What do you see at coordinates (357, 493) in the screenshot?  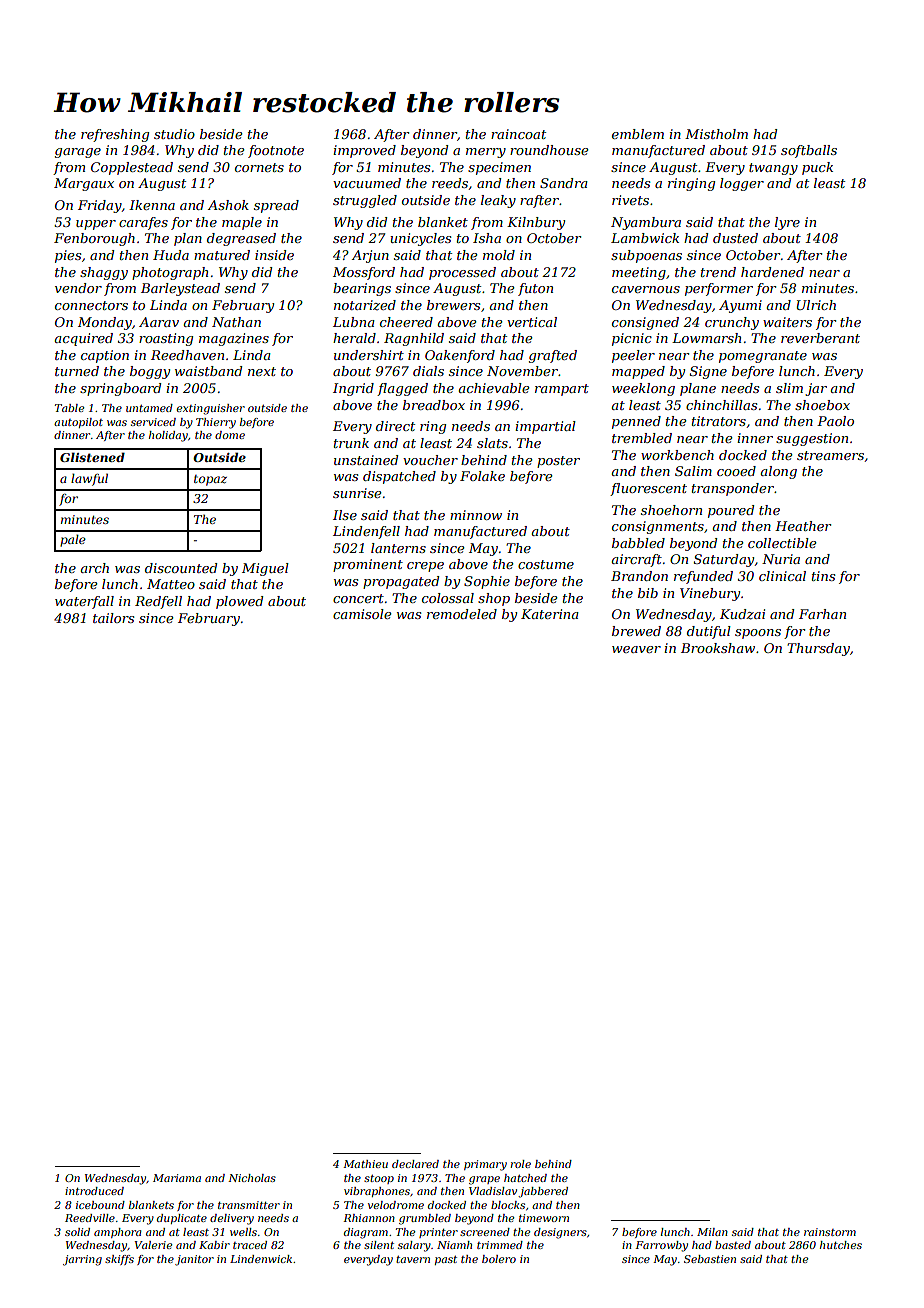 I see `sunrise` at bounding box center [357, 493].
